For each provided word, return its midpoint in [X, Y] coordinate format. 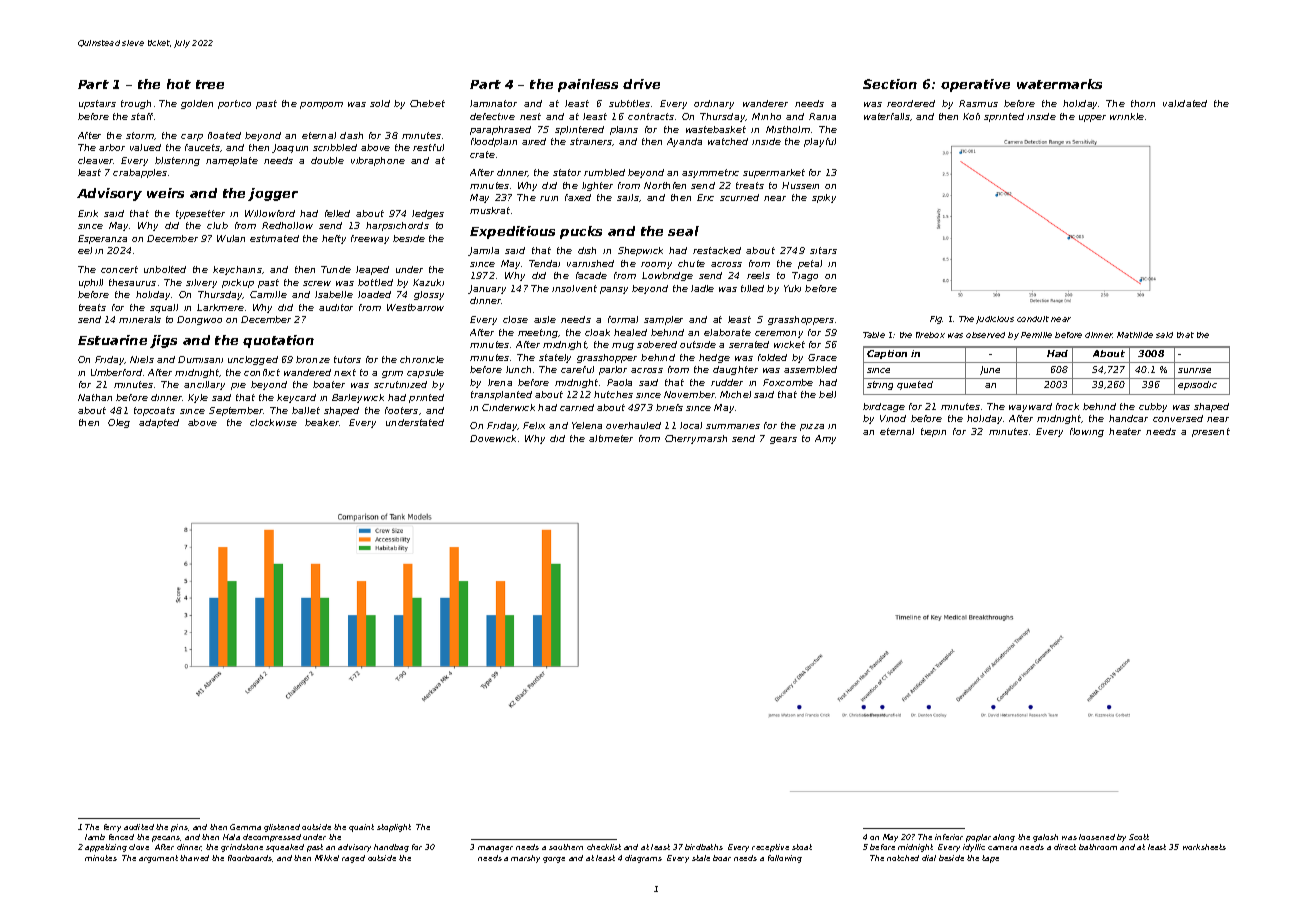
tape [990, 859]
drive [641, 84]
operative [975, 85]
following [785, 859]
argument [158, 859]
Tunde [336, 269]
